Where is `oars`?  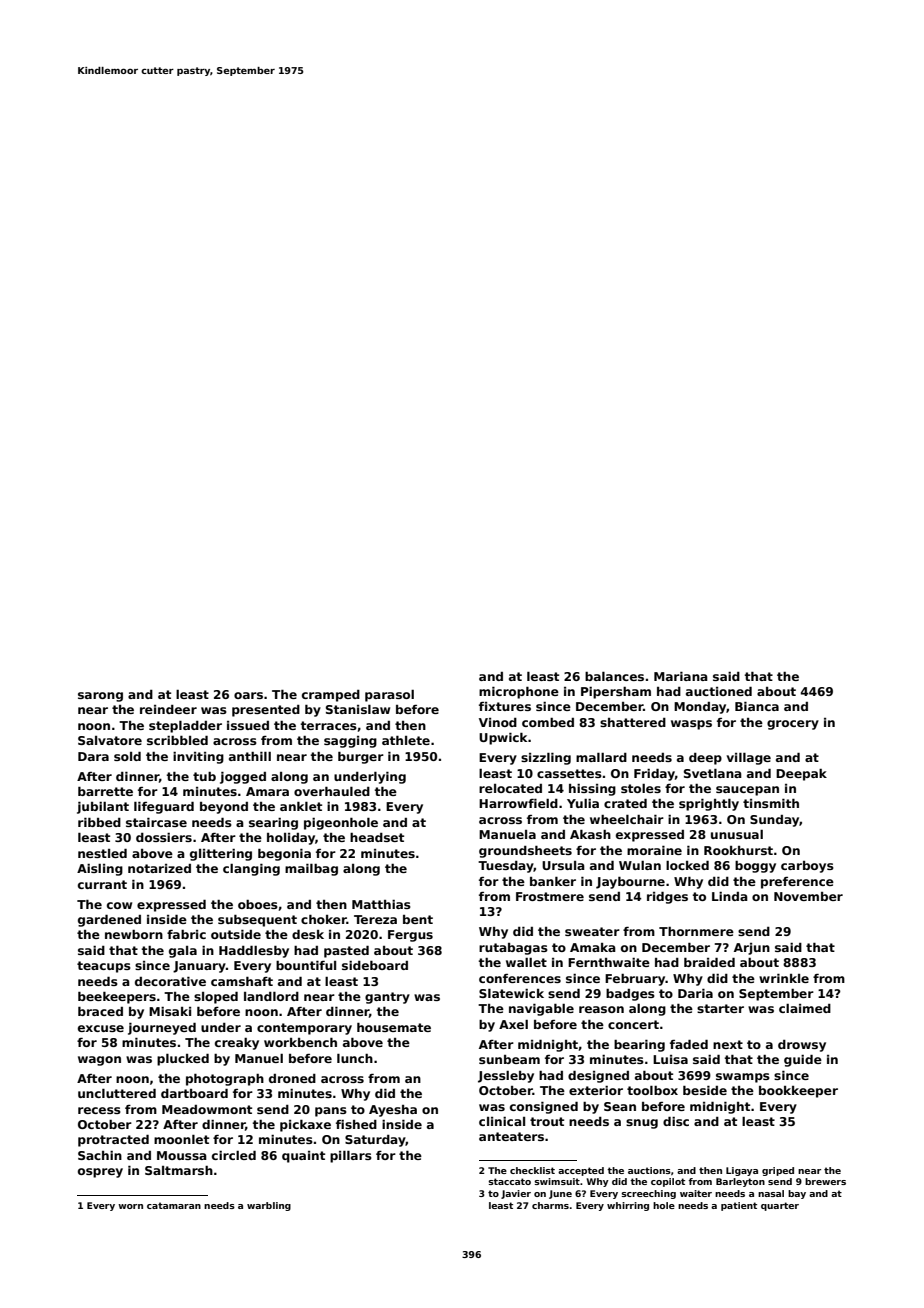
oars is located at coordinates (248, 695).
